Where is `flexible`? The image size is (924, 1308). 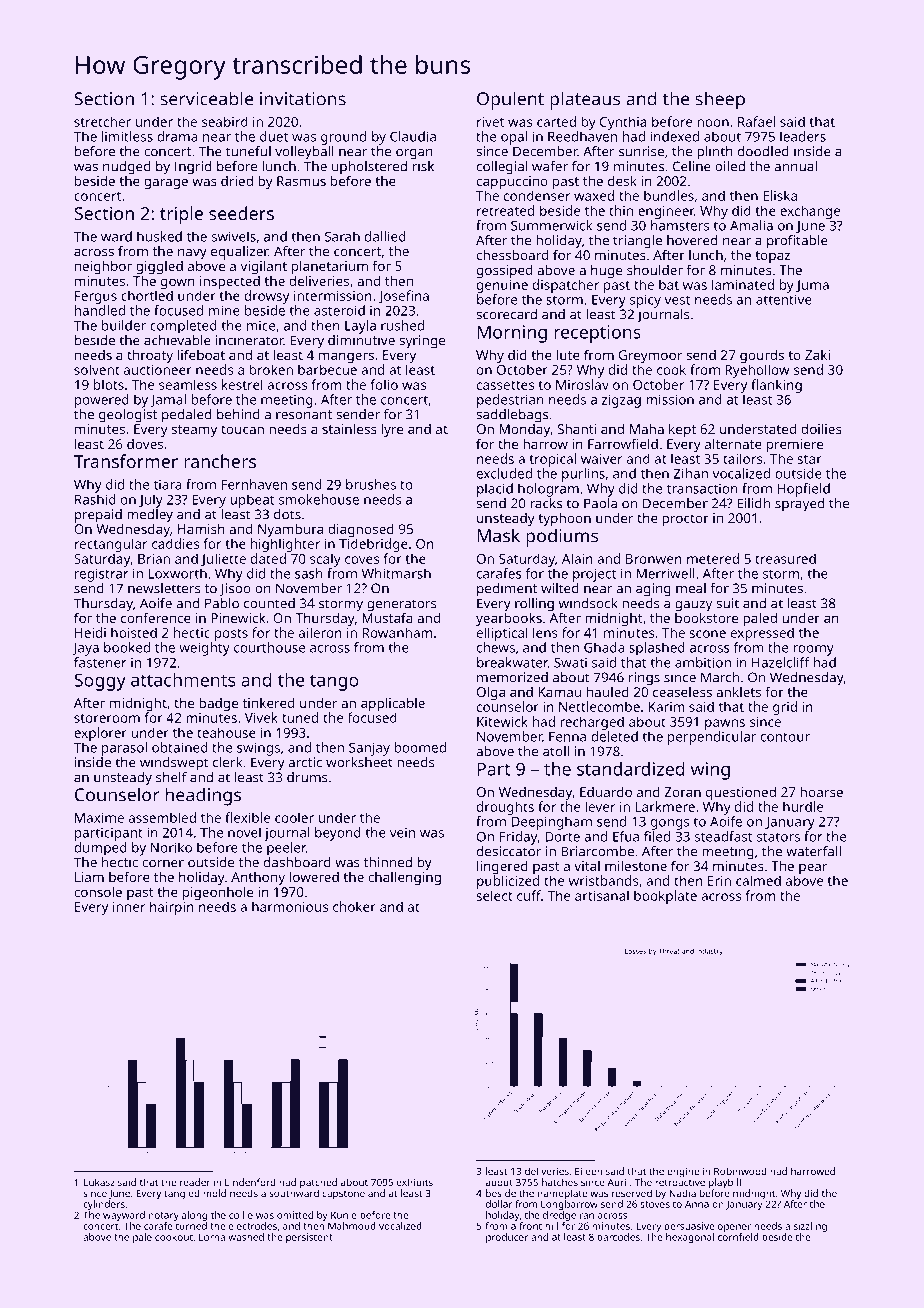 flexible is located at coordinates (247, 817).
